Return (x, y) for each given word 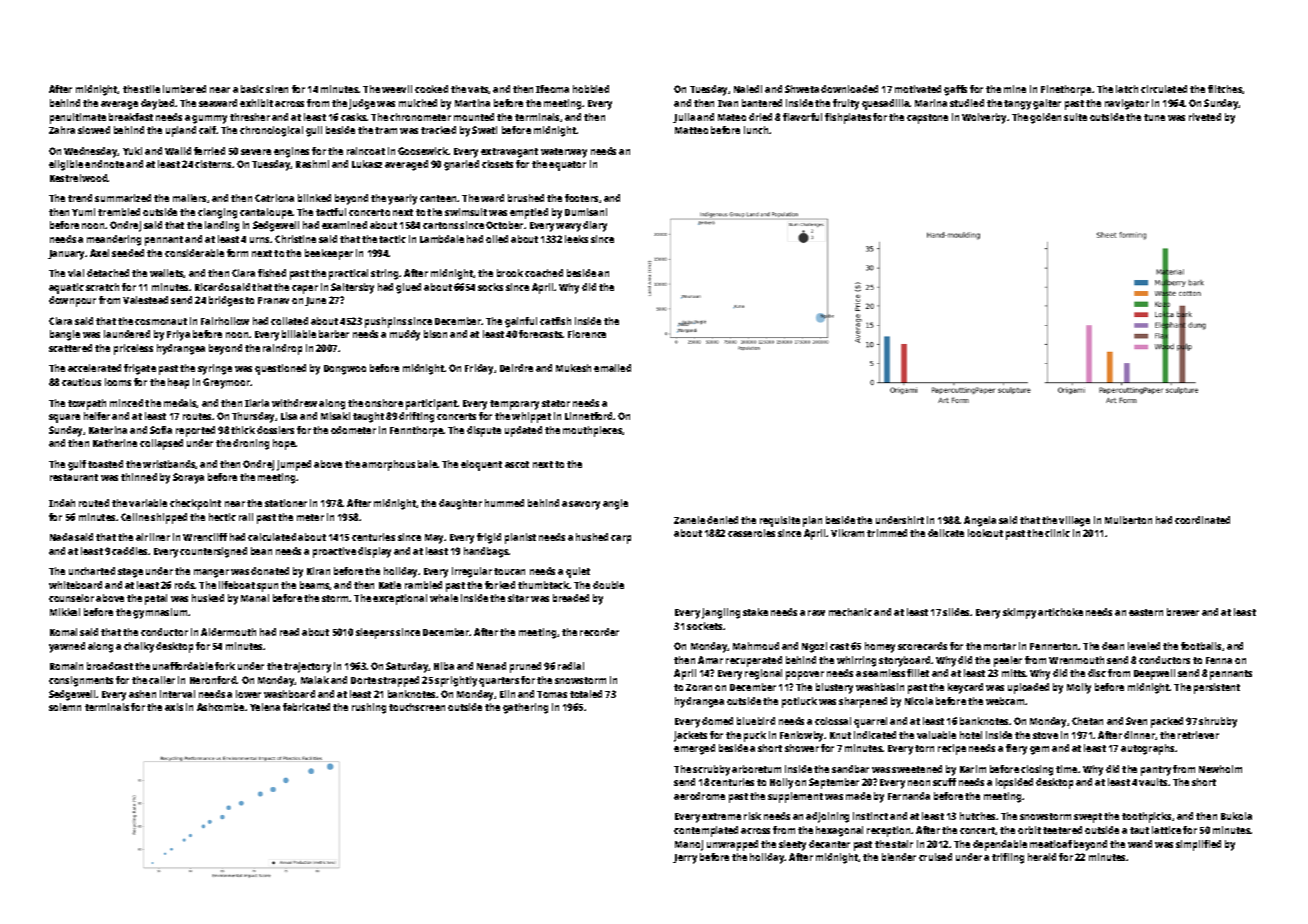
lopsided (1014, 783)
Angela (980, 521)
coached (544, 273)
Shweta (802, 89)
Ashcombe (220, 707)
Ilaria (257, 403)
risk (752, 816)
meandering (114, 240)
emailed (612, 368)
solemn (65, 707)
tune (1154, 117)
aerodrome (699, 796)
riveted (1205, 117)
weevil (397, 89)
